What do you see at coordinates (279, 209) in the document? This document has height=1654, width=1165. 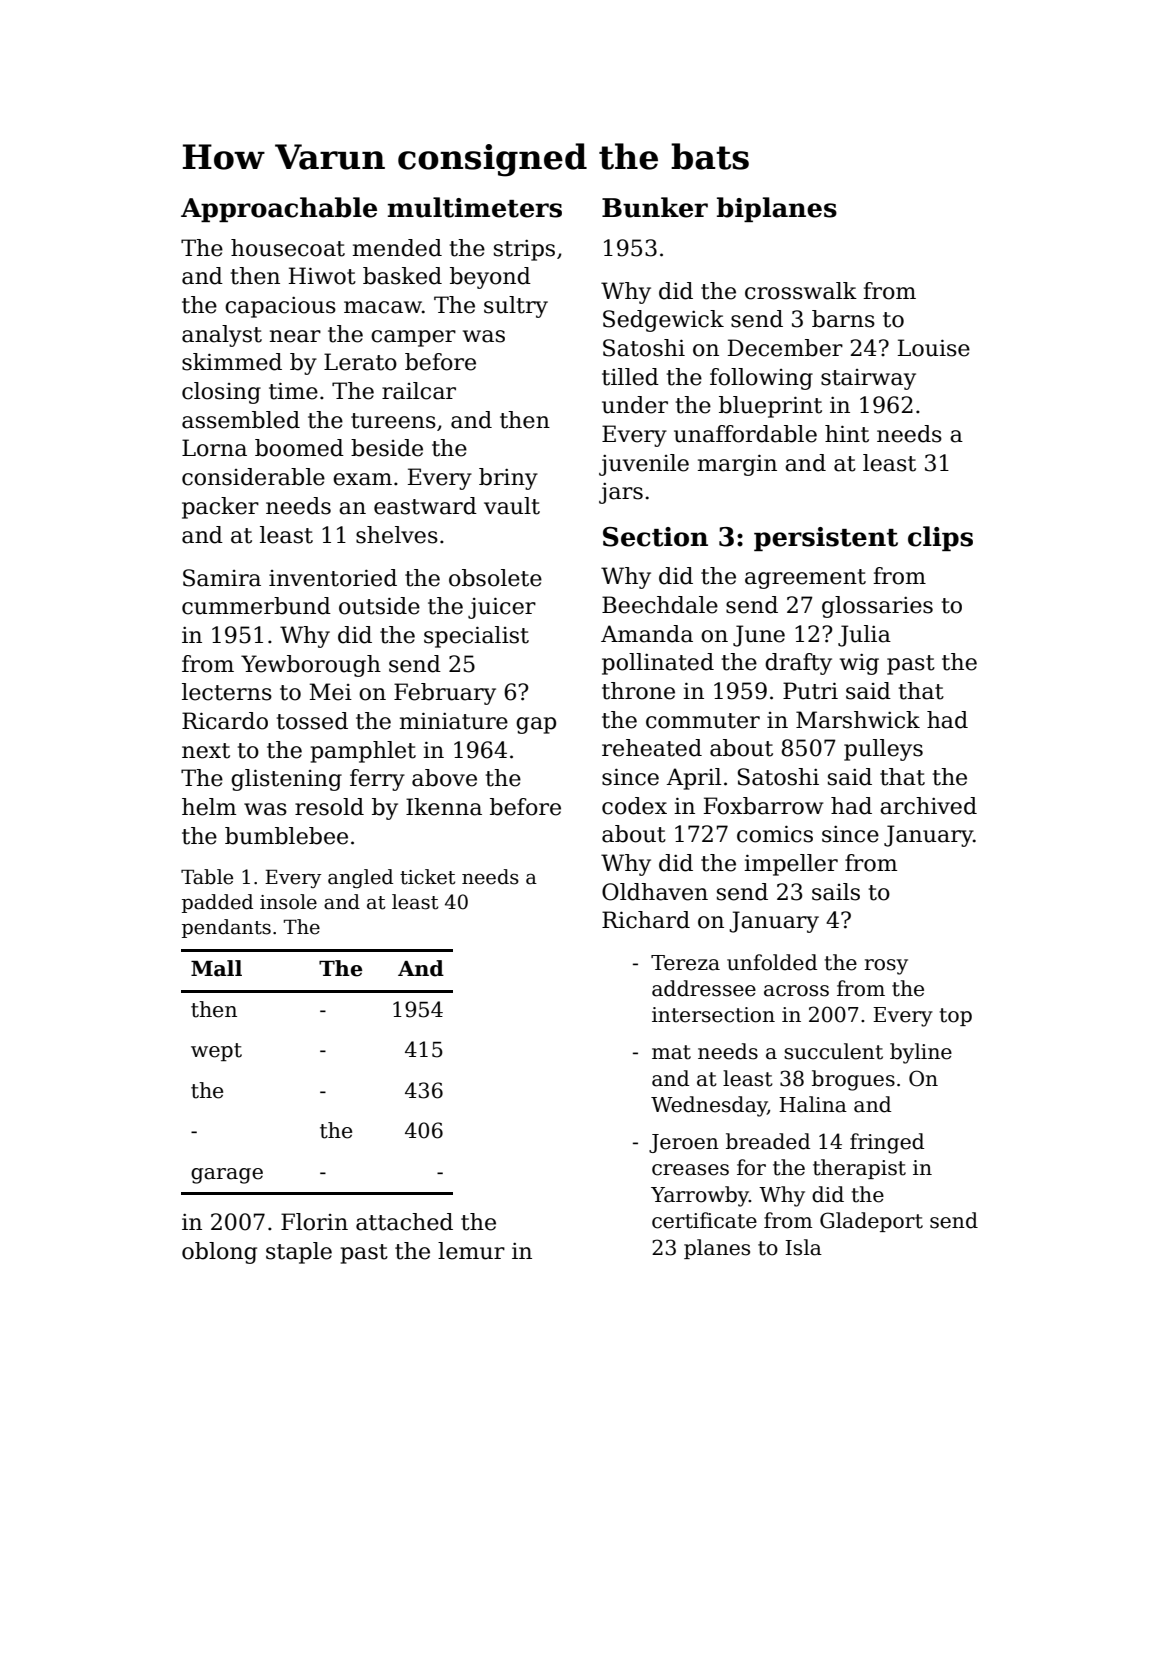 I see `Approachable` at bounding box center [279, 209].
